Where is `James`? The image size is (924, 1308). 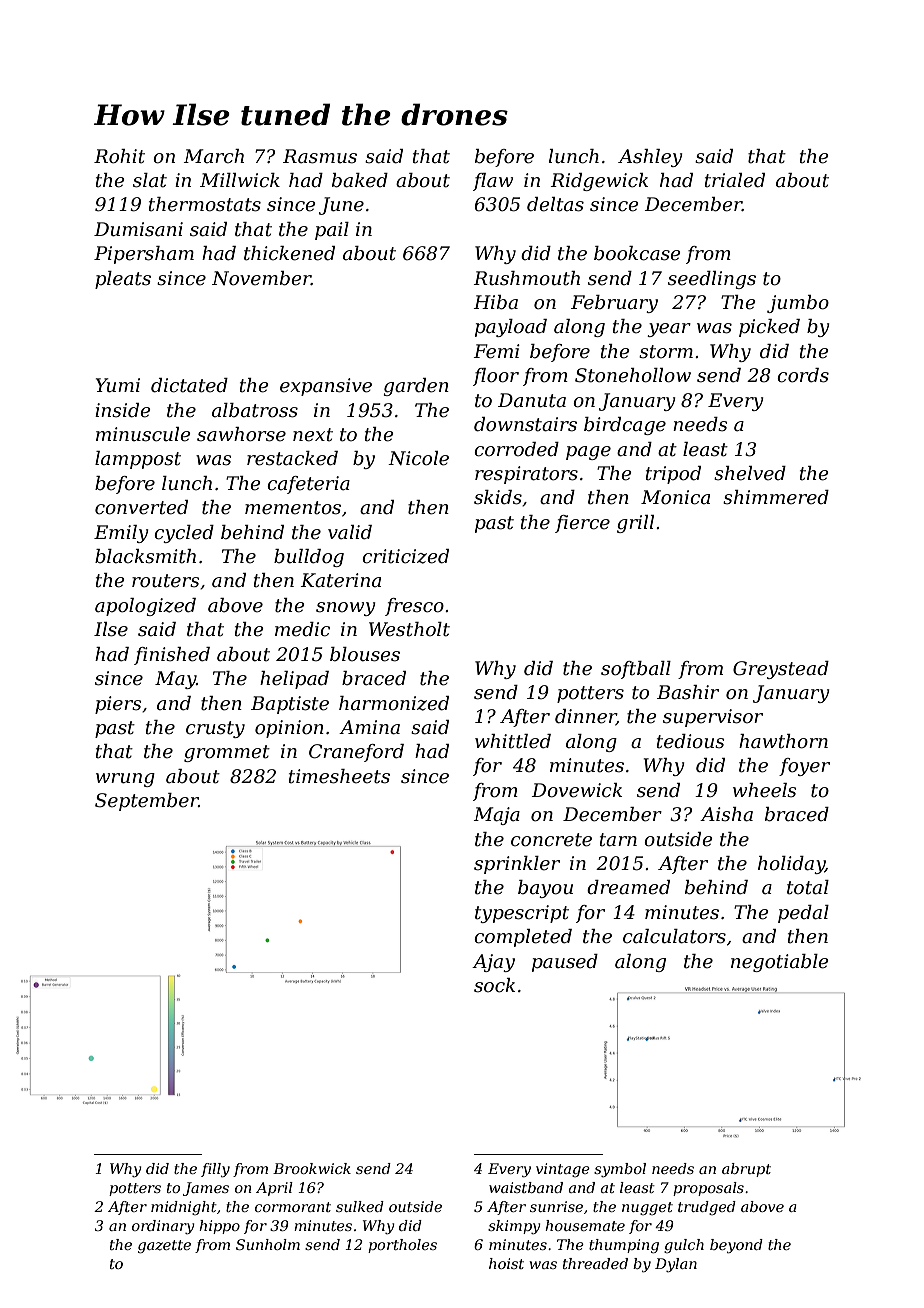 James is located at coordinates (206, 1189).
